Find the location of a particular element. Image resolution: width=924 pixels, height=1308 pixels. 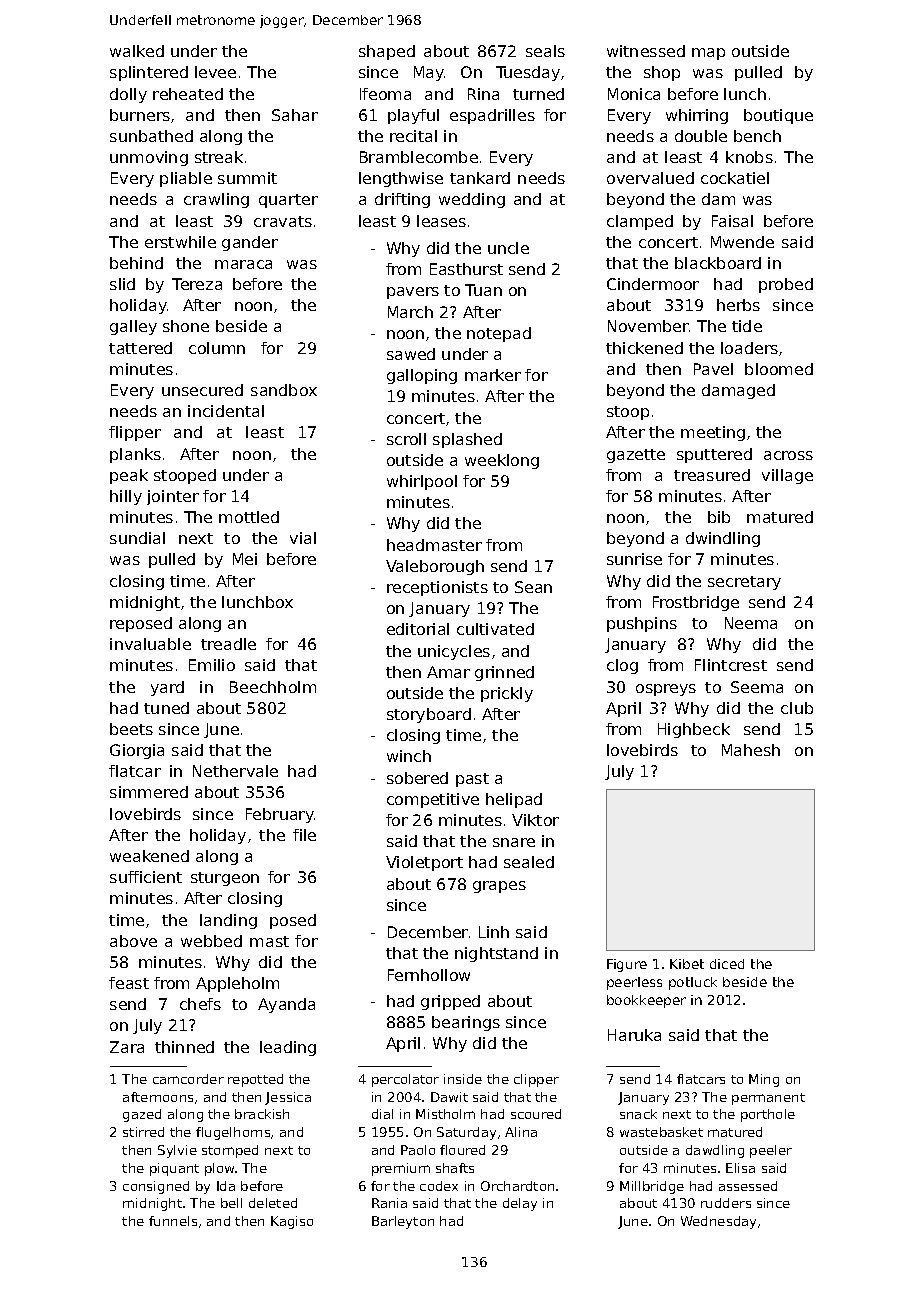

sturgeon is located at coordinates (225, 879).
